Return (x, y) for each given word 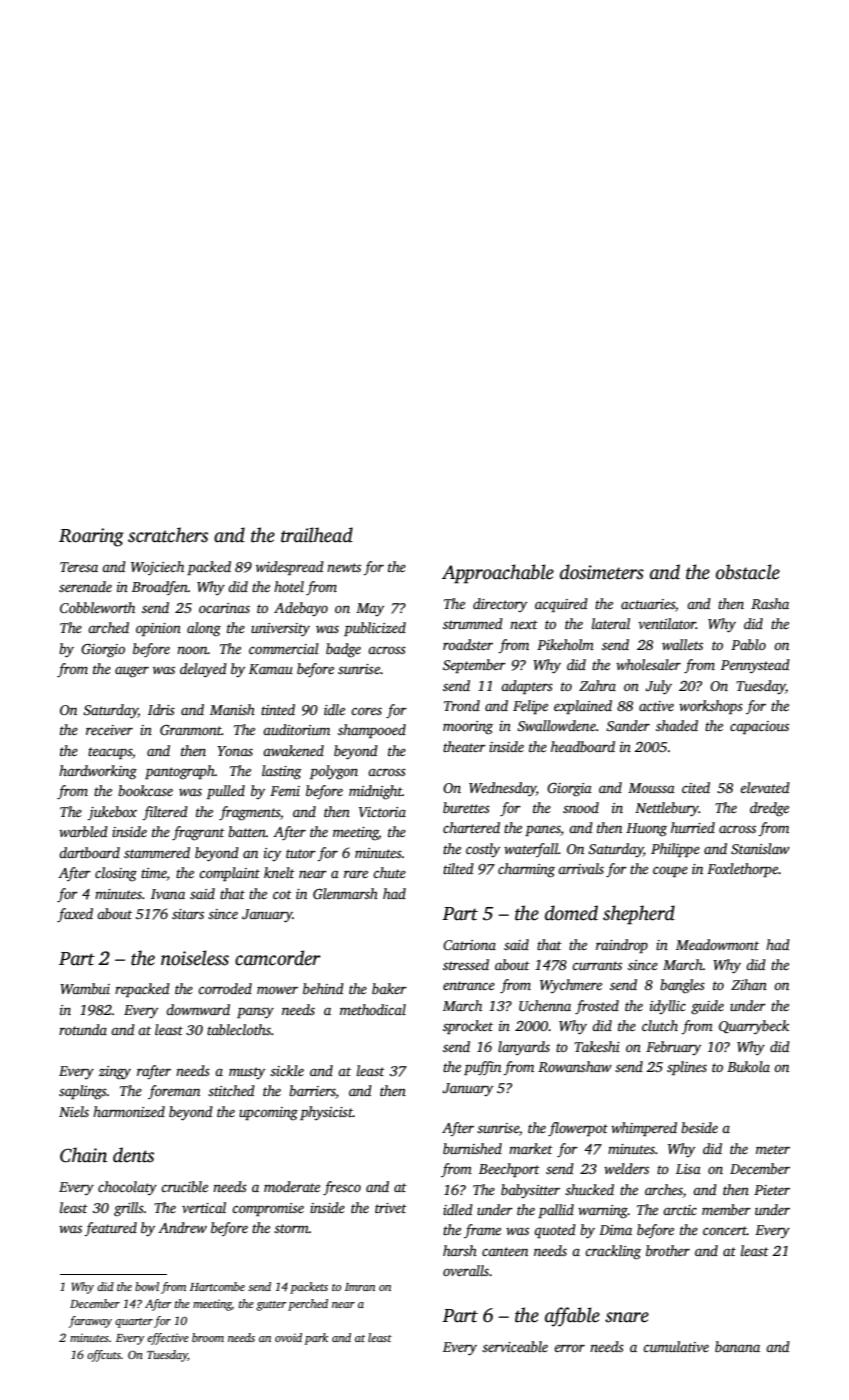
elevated (765, 787)
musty (247, 1073)
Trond (462, 705)
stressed (466, 964)
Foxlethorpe (742, 870)
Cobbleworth (97, 607)
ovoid (288, 1337)
